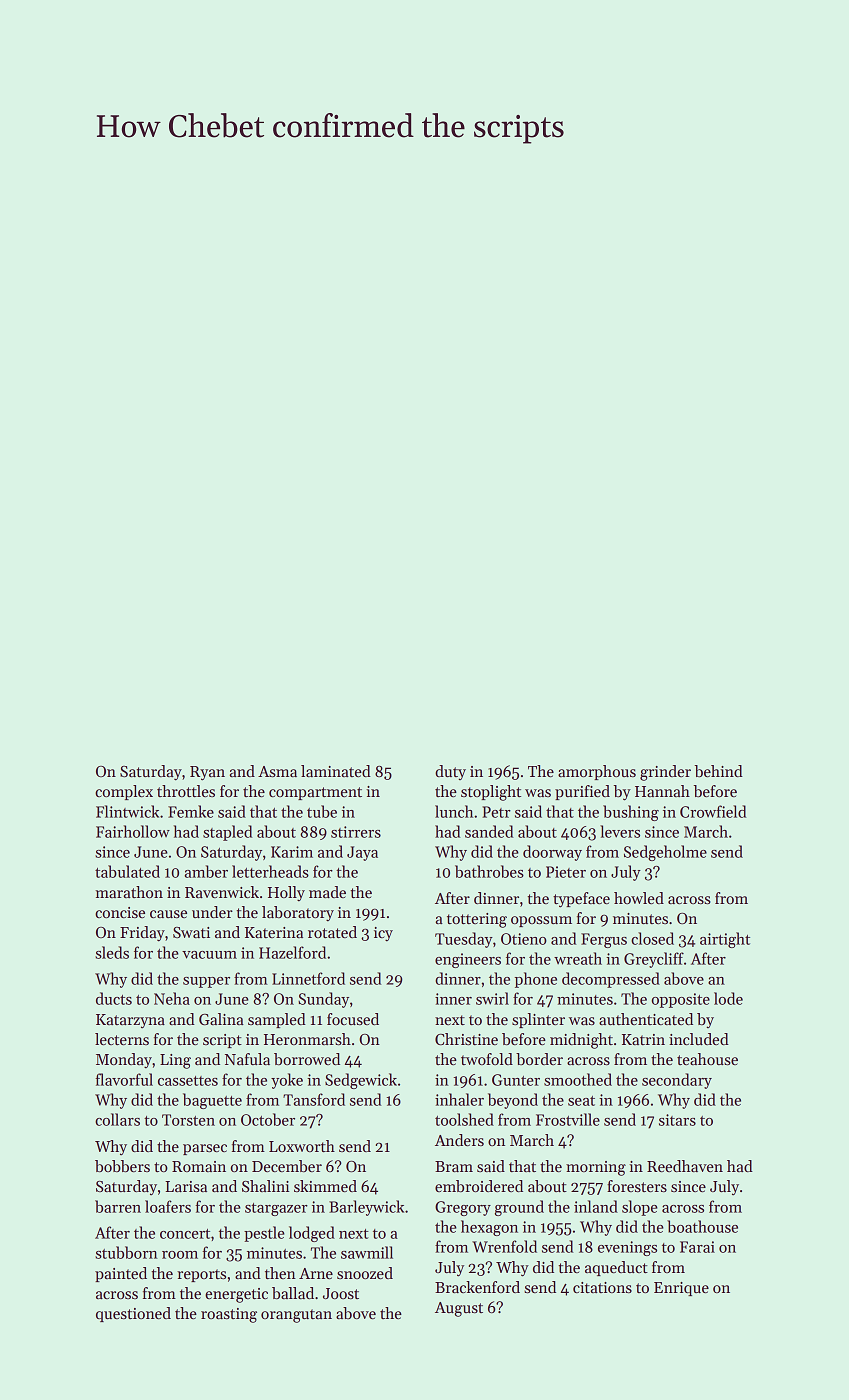 The width and height of the image is (849, 1400). Describe the element at coordinates (459, 1309) in the image. I see `August` at that location.
